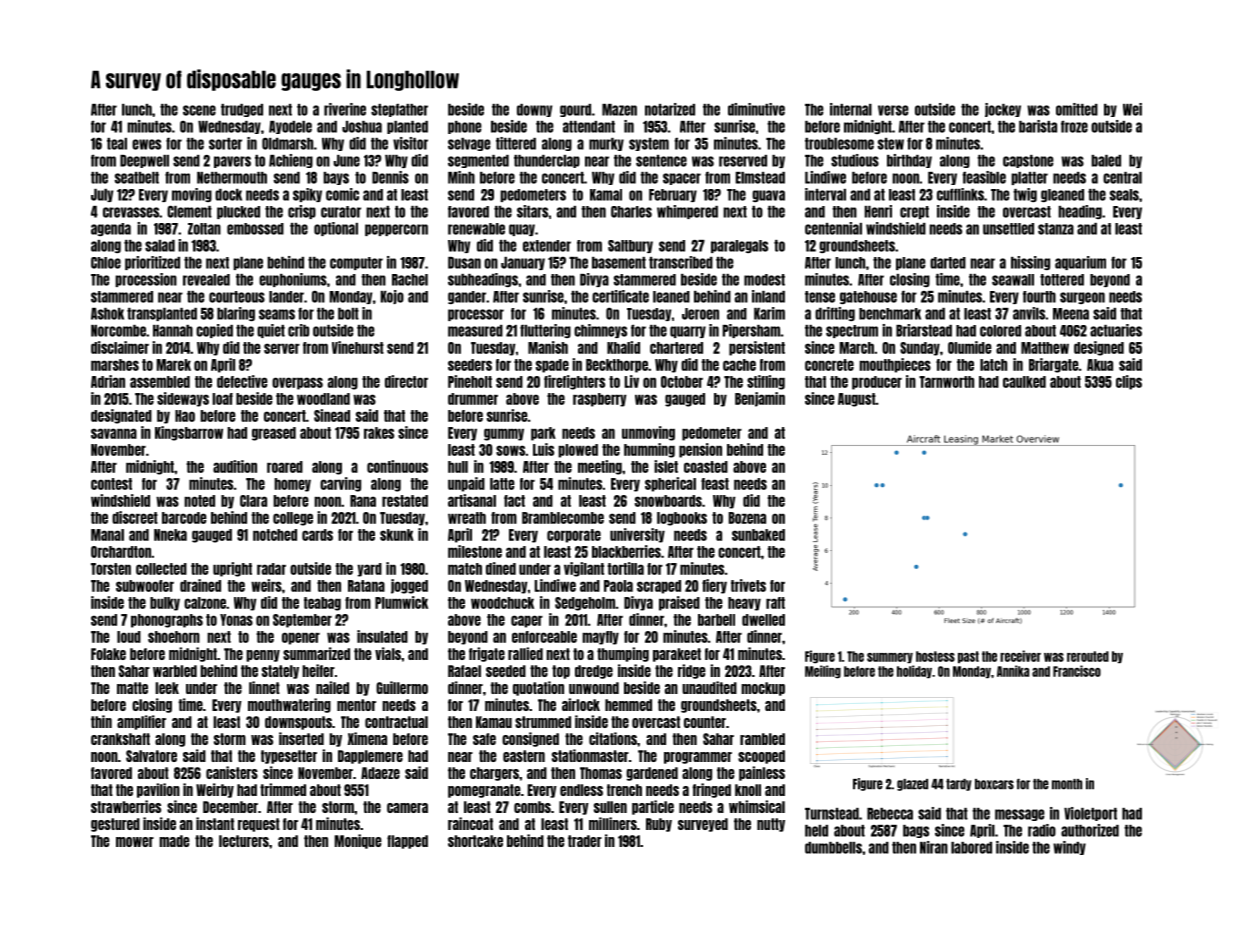 Image resolution: width=1233 pixels, height=952 pixels. What do you see at coordinates (255, 229) in the image?
I see `embossed` at bounding box center [255, 229].
